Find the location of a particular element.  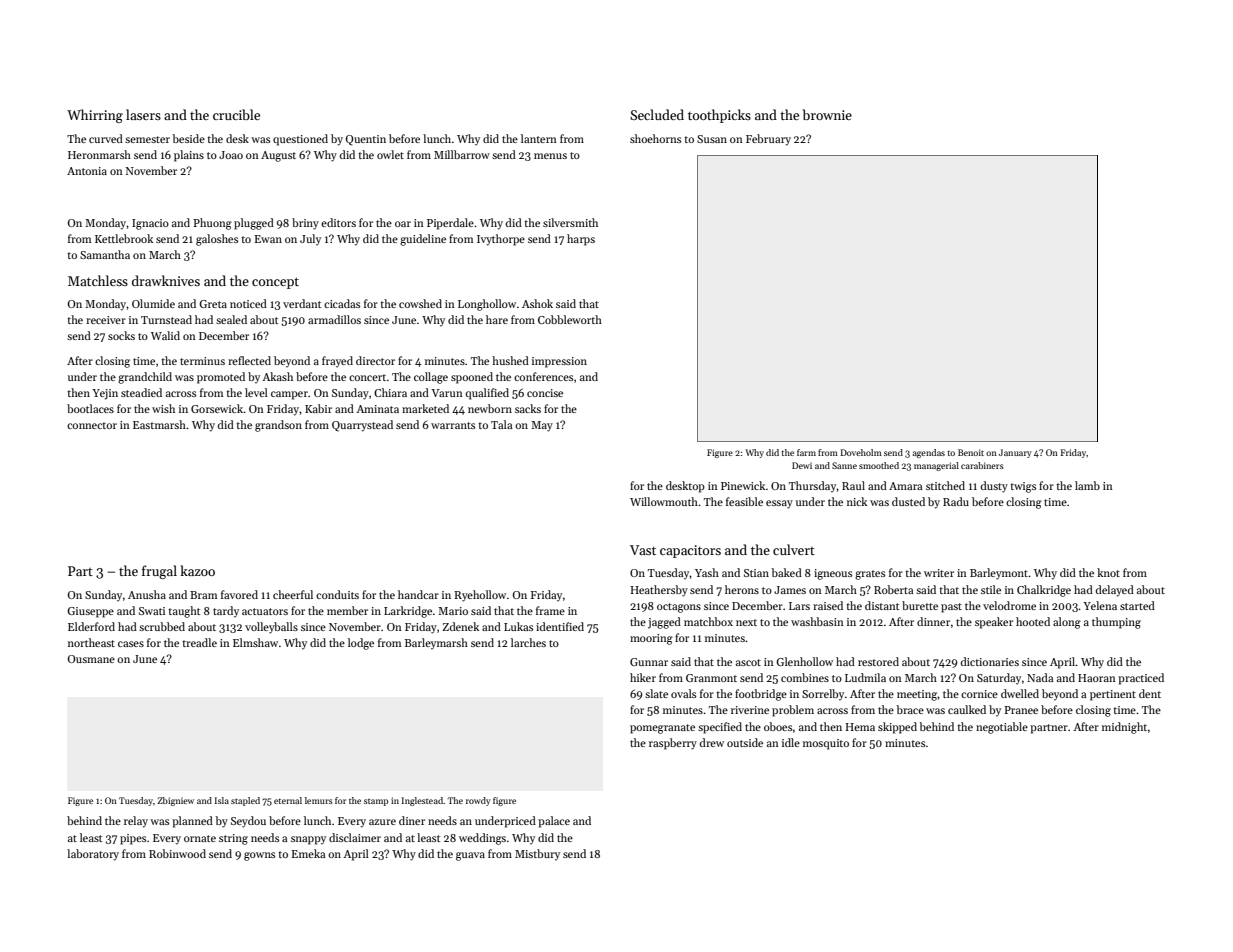

Mistbury is located at coordinates (537, 854).
